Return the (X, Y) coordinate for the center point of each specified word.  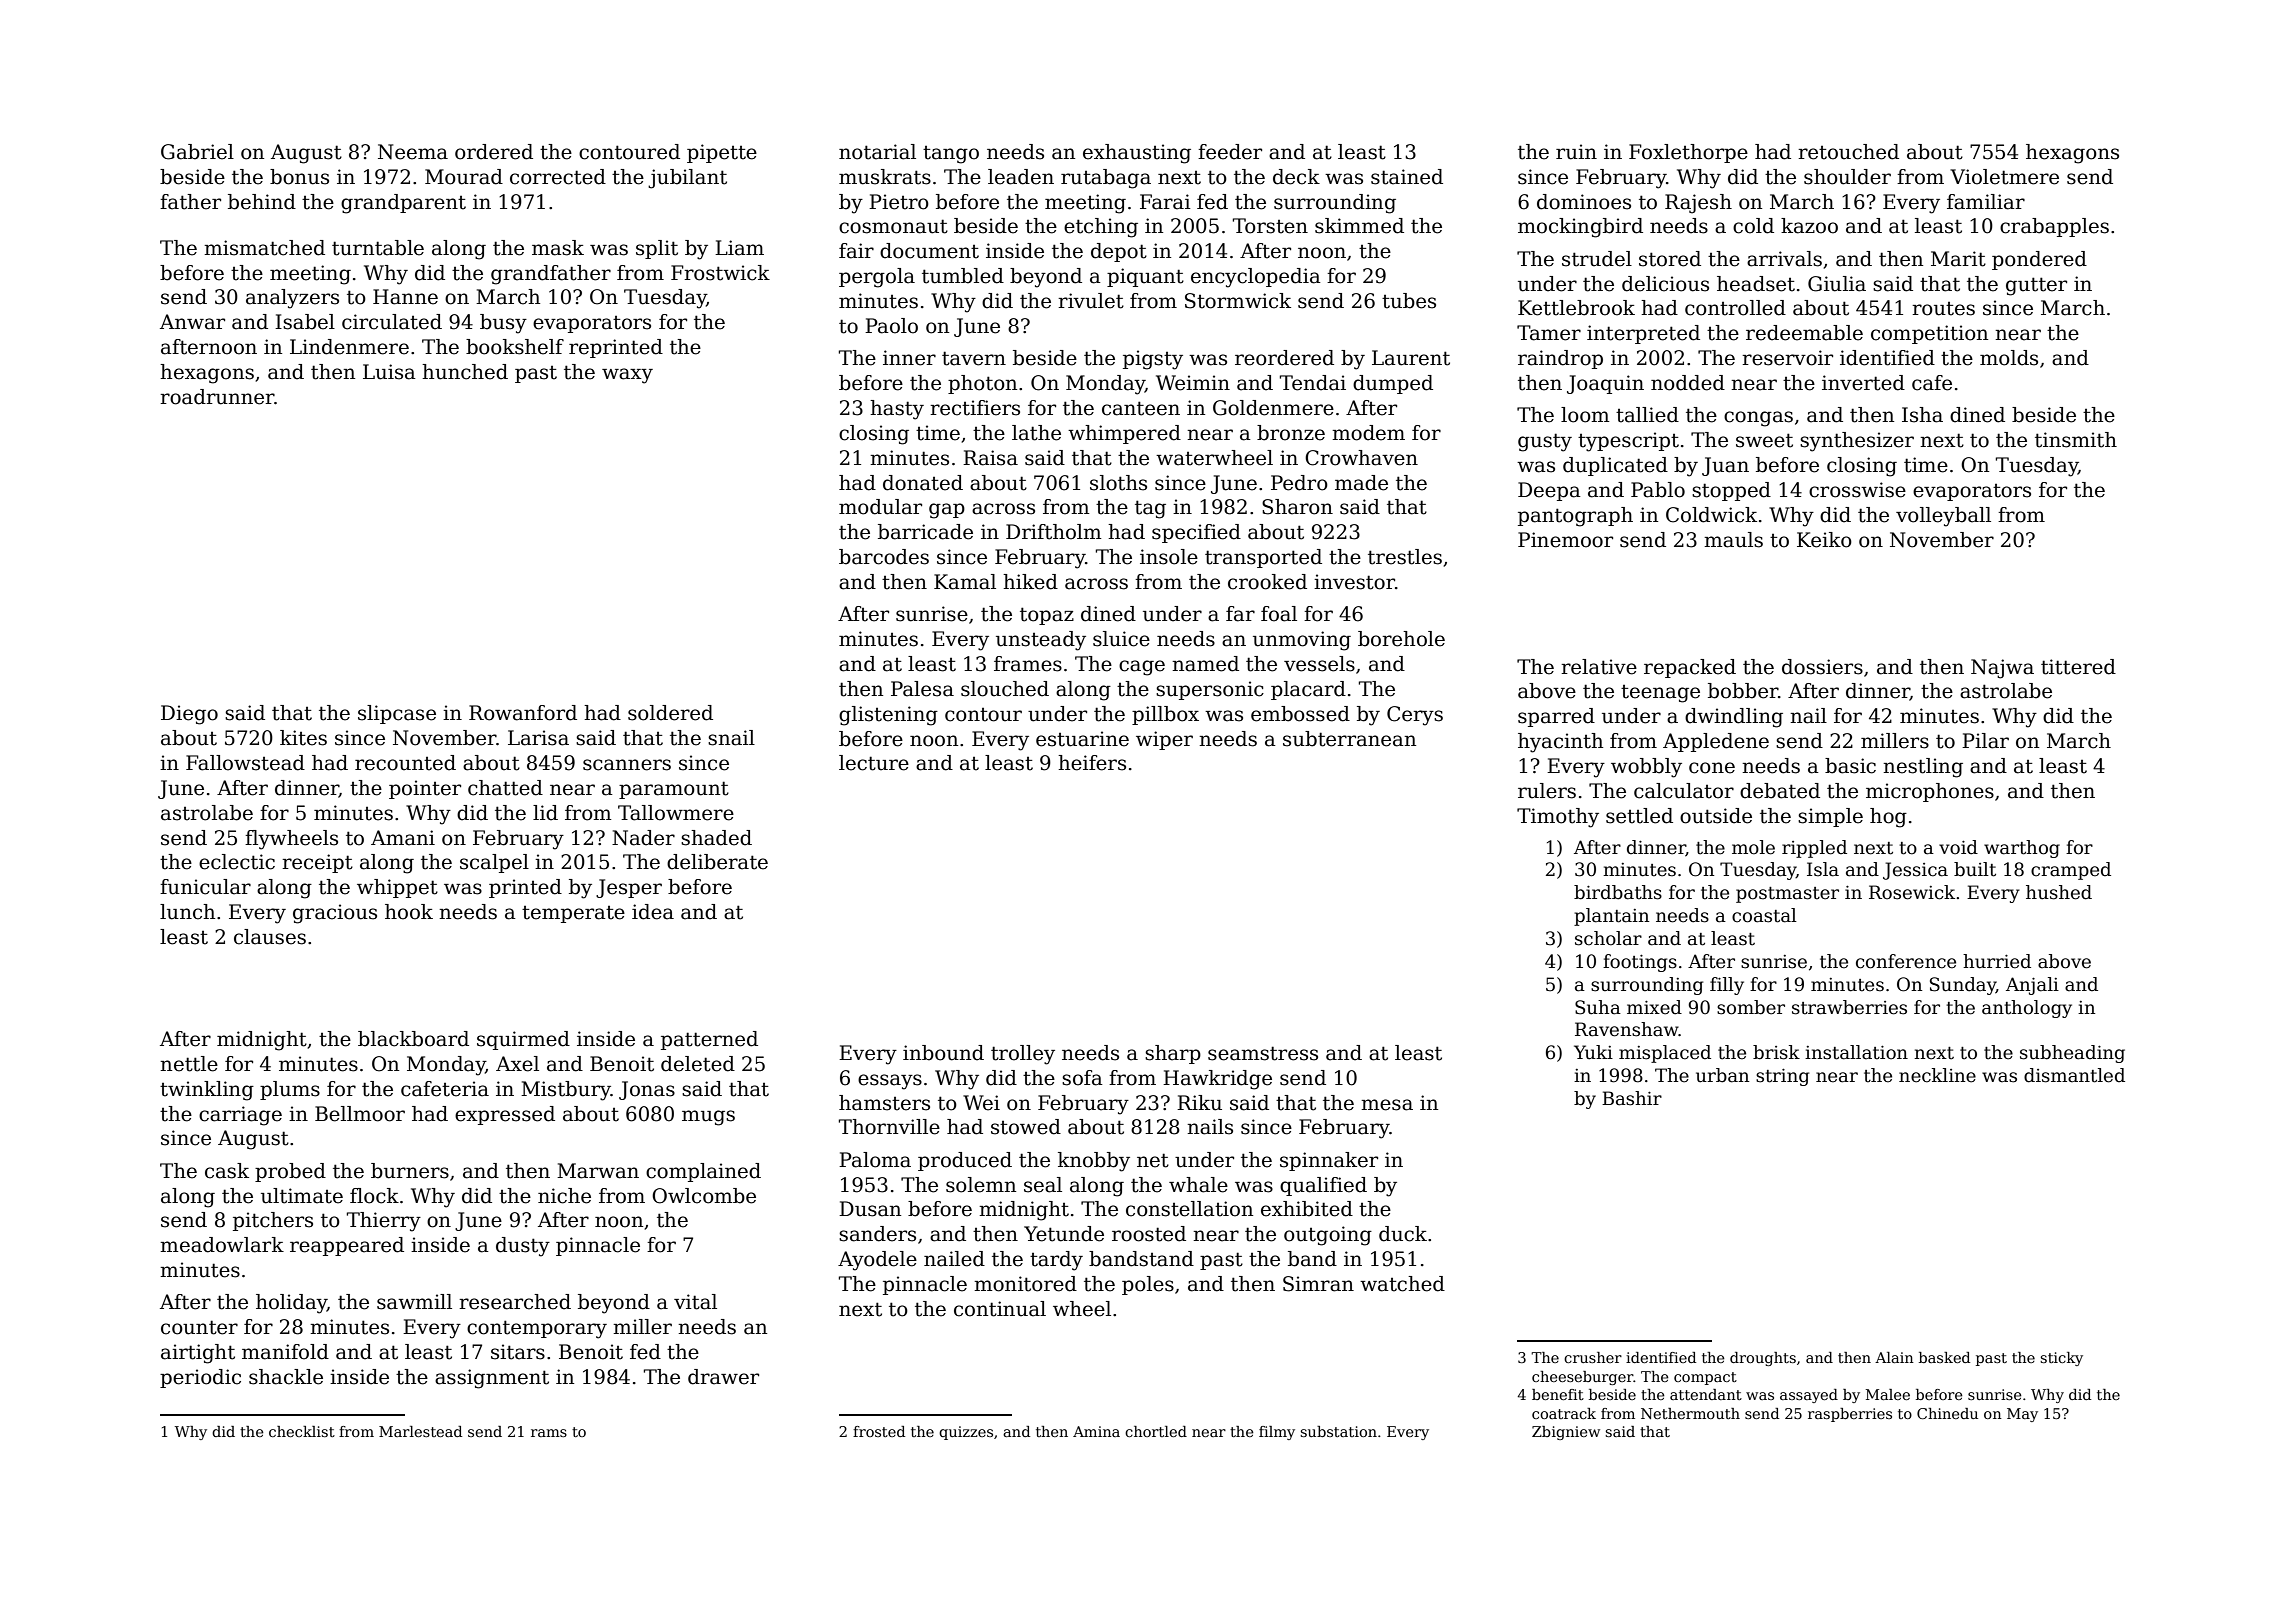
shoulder (1847, 177)
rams (549, 1433)
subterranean (1349, 739)
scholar (1608, 938)
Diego (189, 715)
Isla (1823, 869)
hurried (1997, 961)
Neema (413, 152)
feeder (1230, 152)
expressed (505, 1115)
